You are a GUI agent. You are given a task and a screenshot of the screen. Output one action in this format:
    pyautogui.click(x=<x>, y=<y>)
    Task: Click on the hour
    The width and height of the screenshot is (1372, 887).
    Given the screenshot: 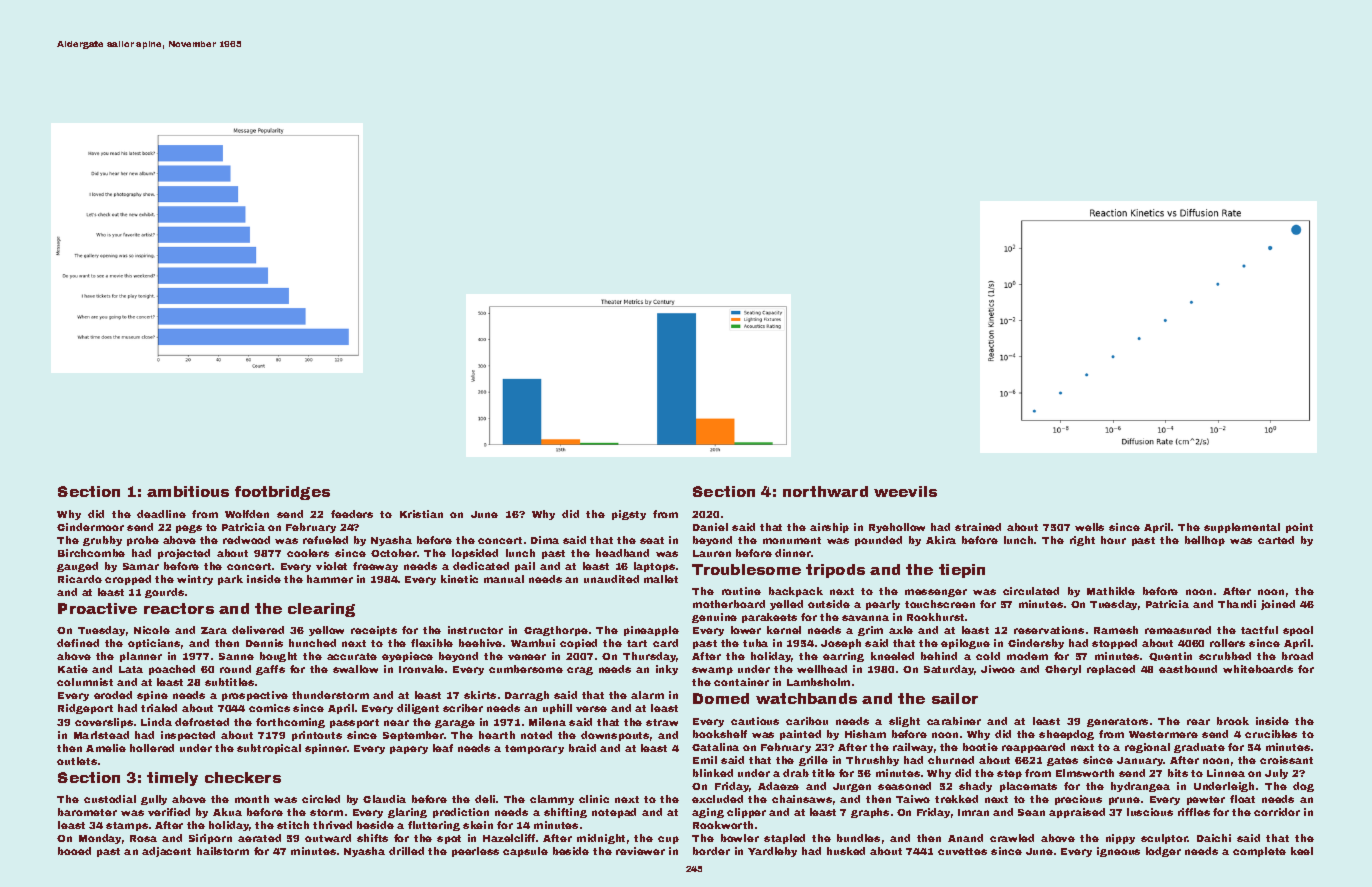 What is the action you would take?
    pyautogui.click(x=1113, y=540)
